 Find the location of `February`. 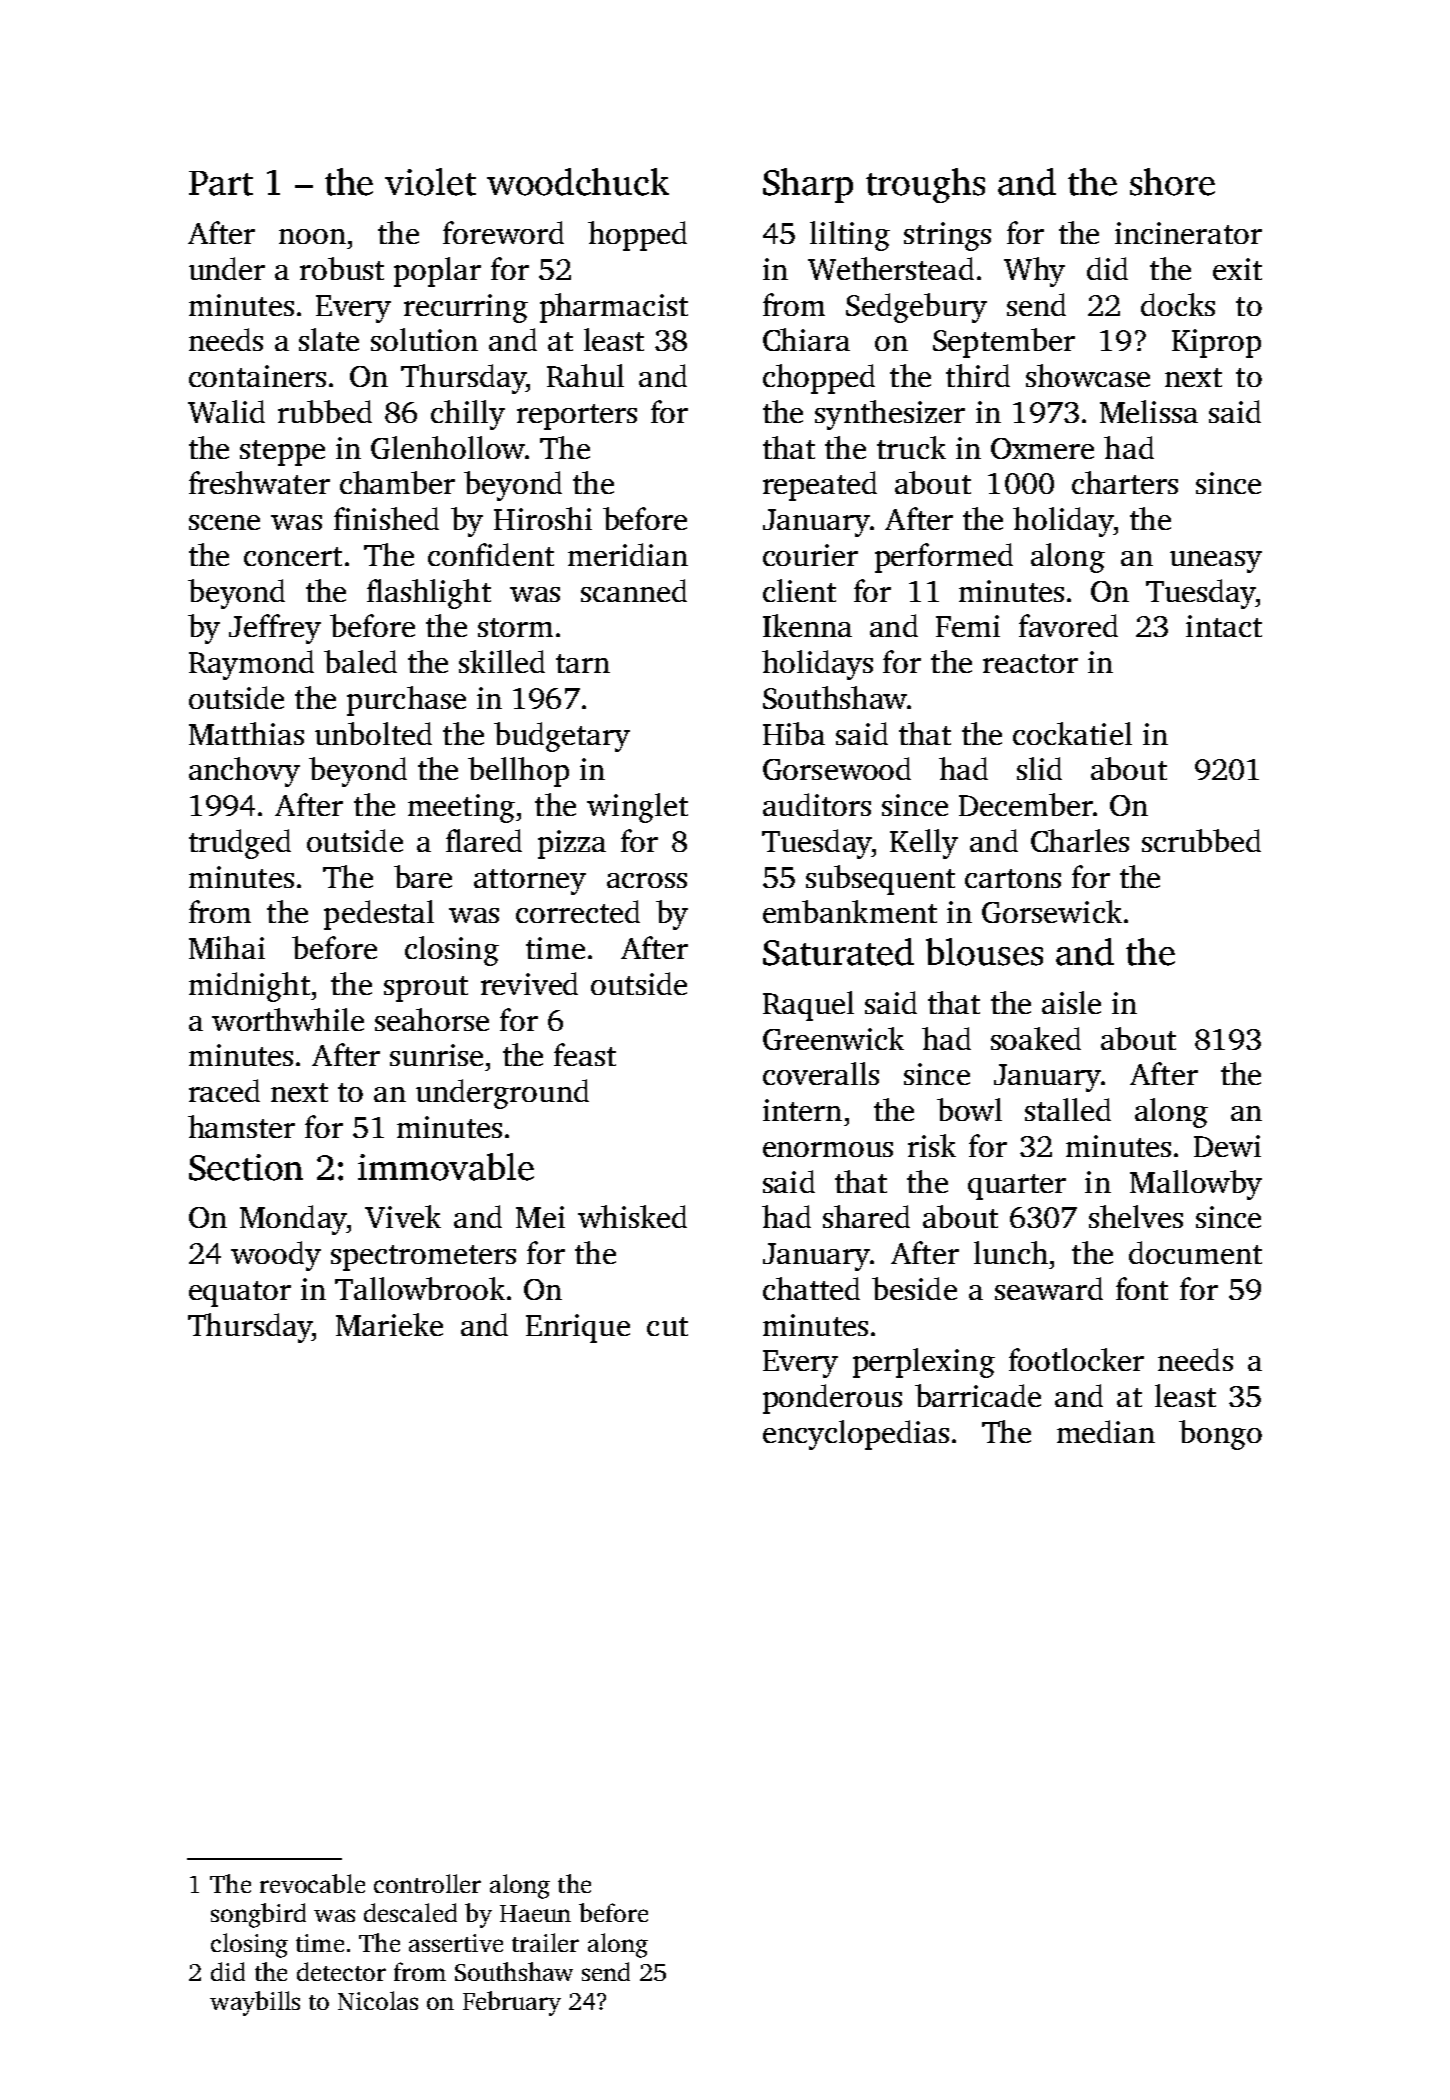

February is located at coordinates (512, 2003).
